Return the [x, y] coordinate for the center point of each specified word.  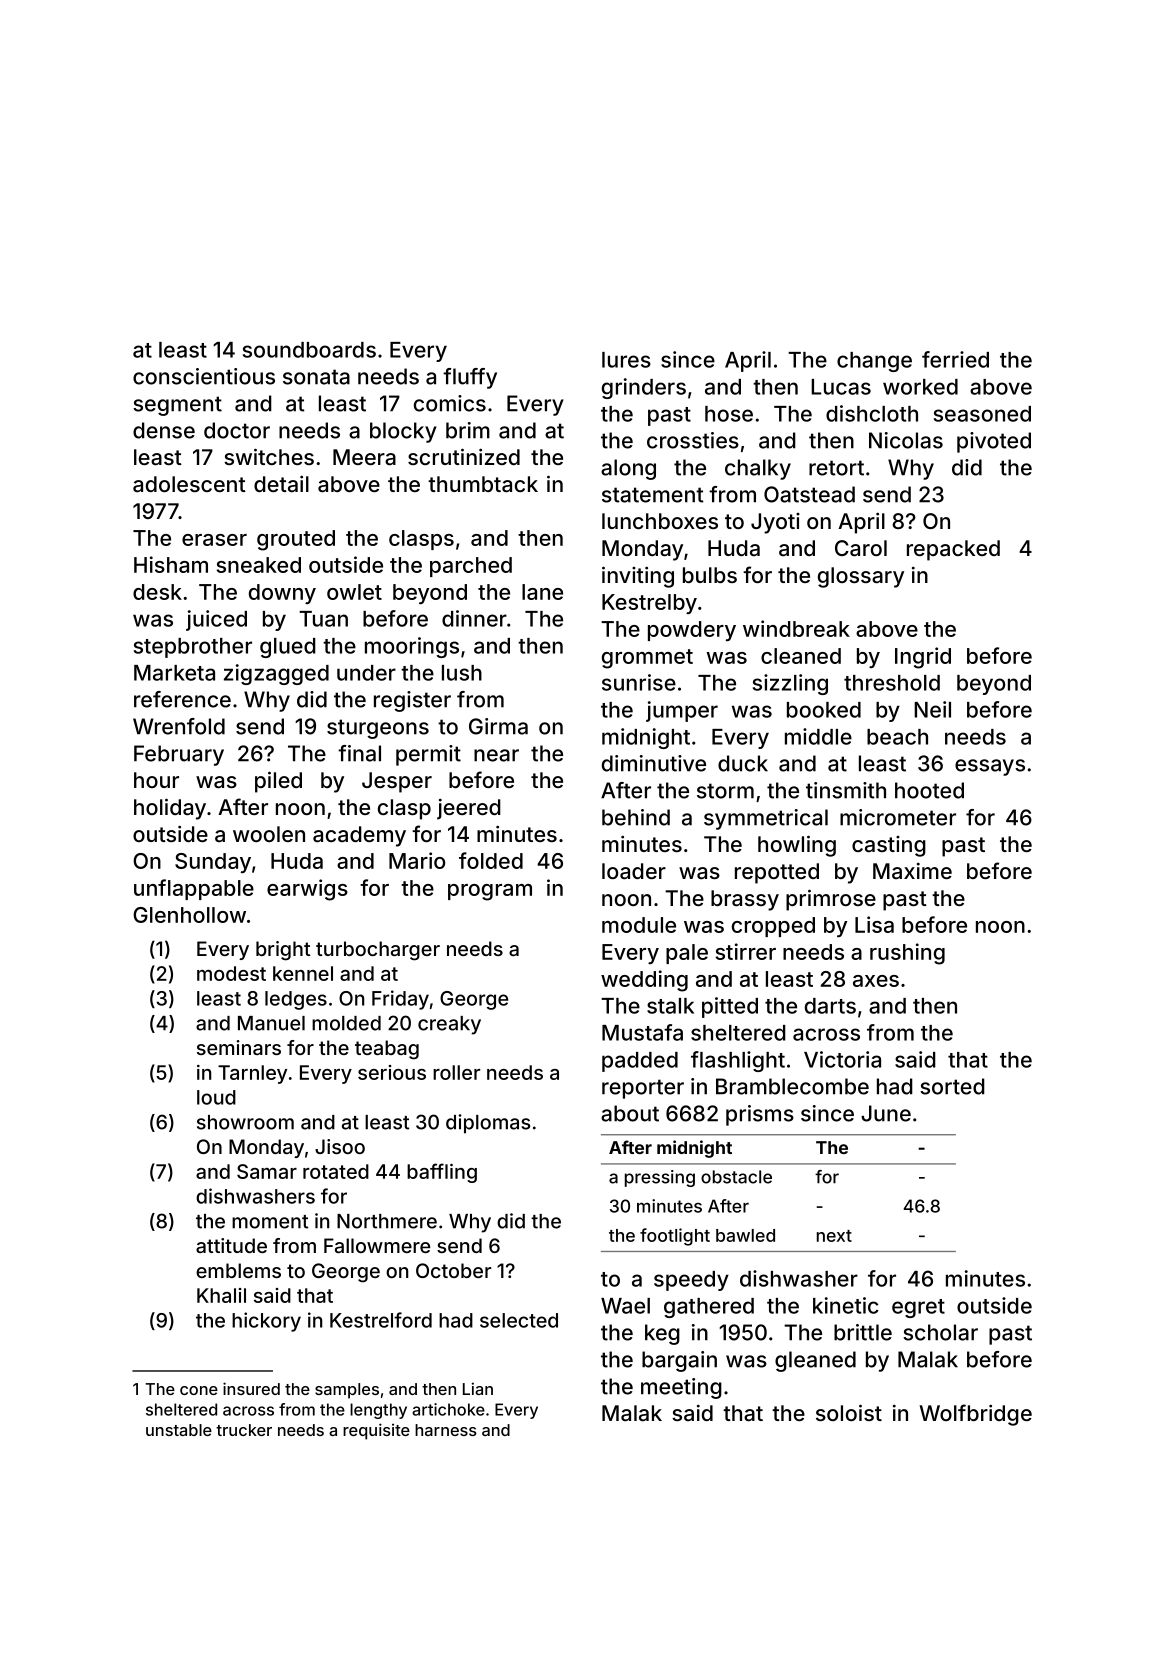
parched [471, 567]
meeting [681, 1388]
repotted [777, 873]
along [628, 469]
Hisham [171, 564]
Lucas [841, 387]
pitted [730, 1007]
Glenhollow [189, 915]
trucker [244, 1430]
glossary [861, 577]
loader [634, 871]
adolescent [189, 484]
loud [216, 1097]
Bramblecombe [792, 1086]
